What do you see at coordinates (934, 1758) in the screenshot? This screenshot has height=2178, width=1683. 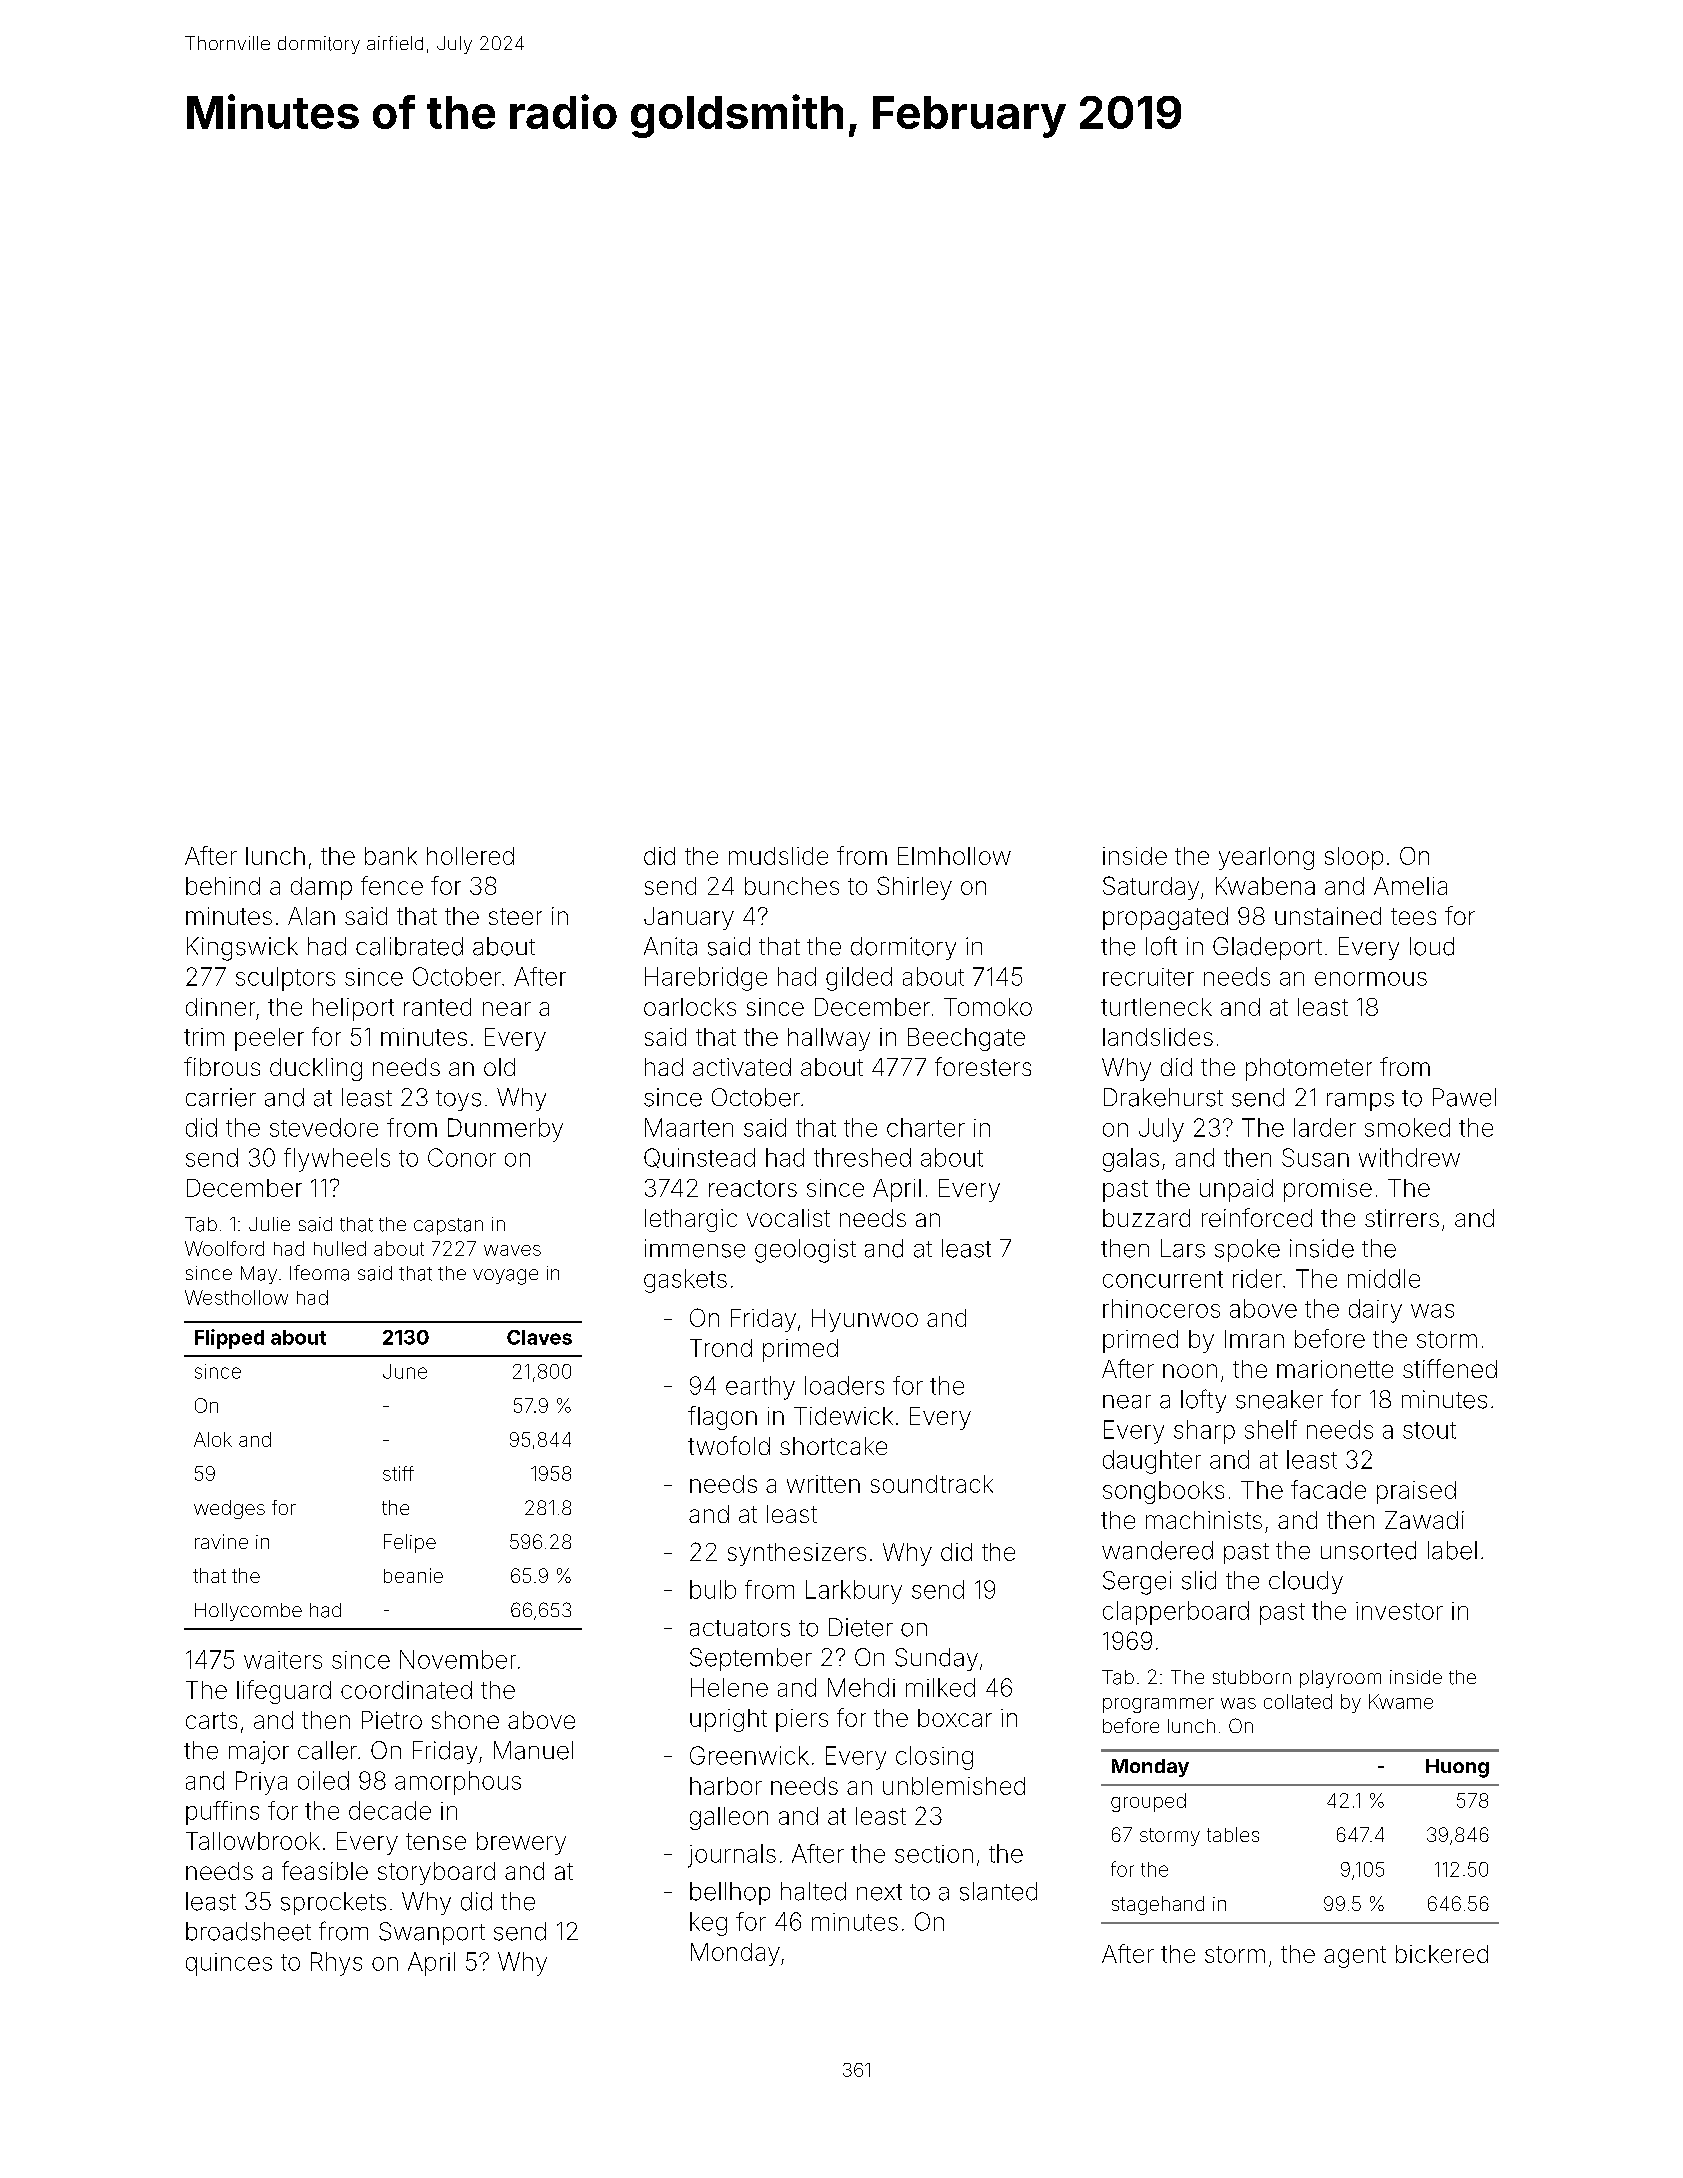 I see `closing` at bounding box center [934, 1758].
